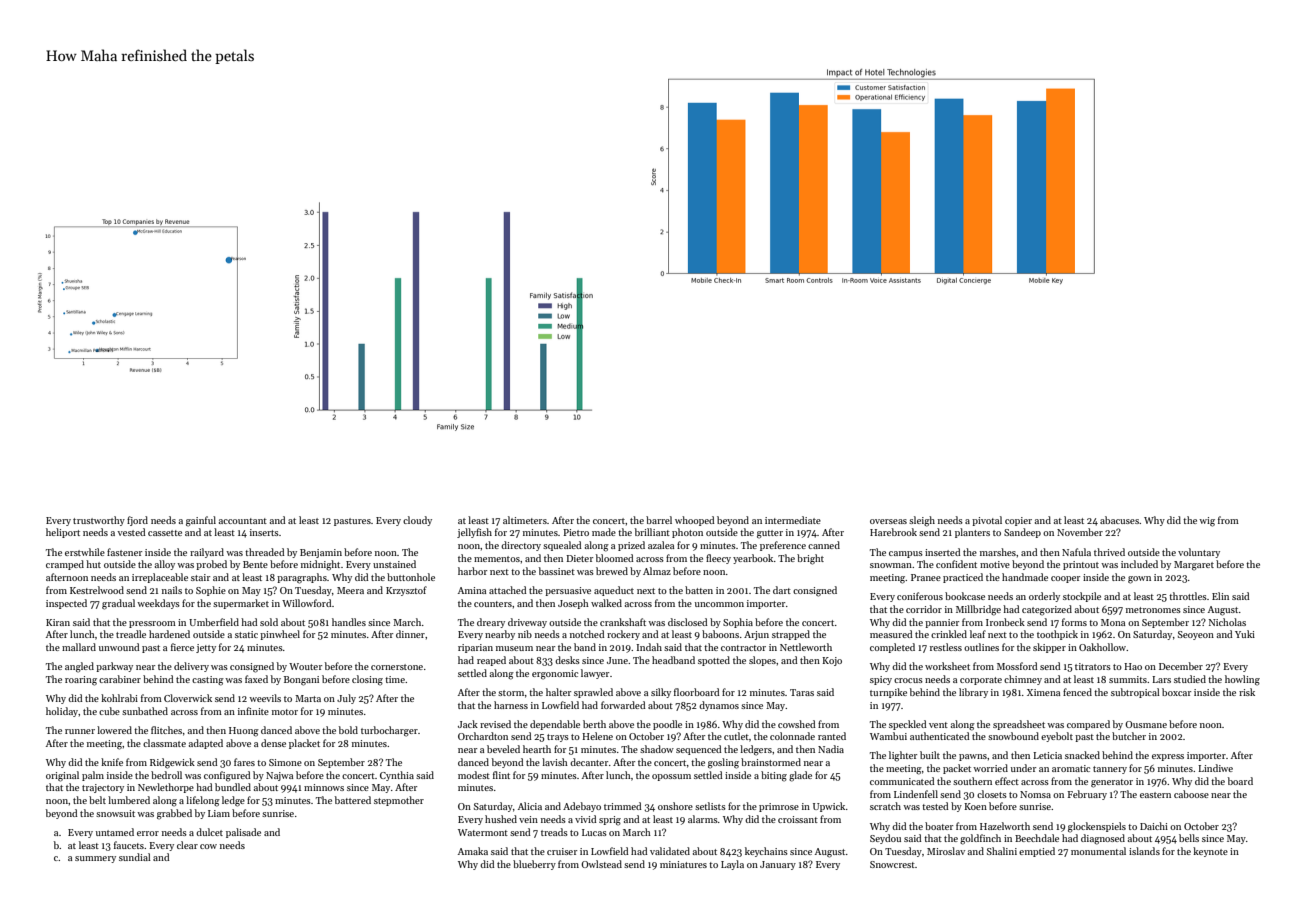 Image resolution: width=1308 pixels, height=924 pixels. What do you see at coordinates (243, 521) in the document?
I see `accountant` at bounding box center [243, 521].
